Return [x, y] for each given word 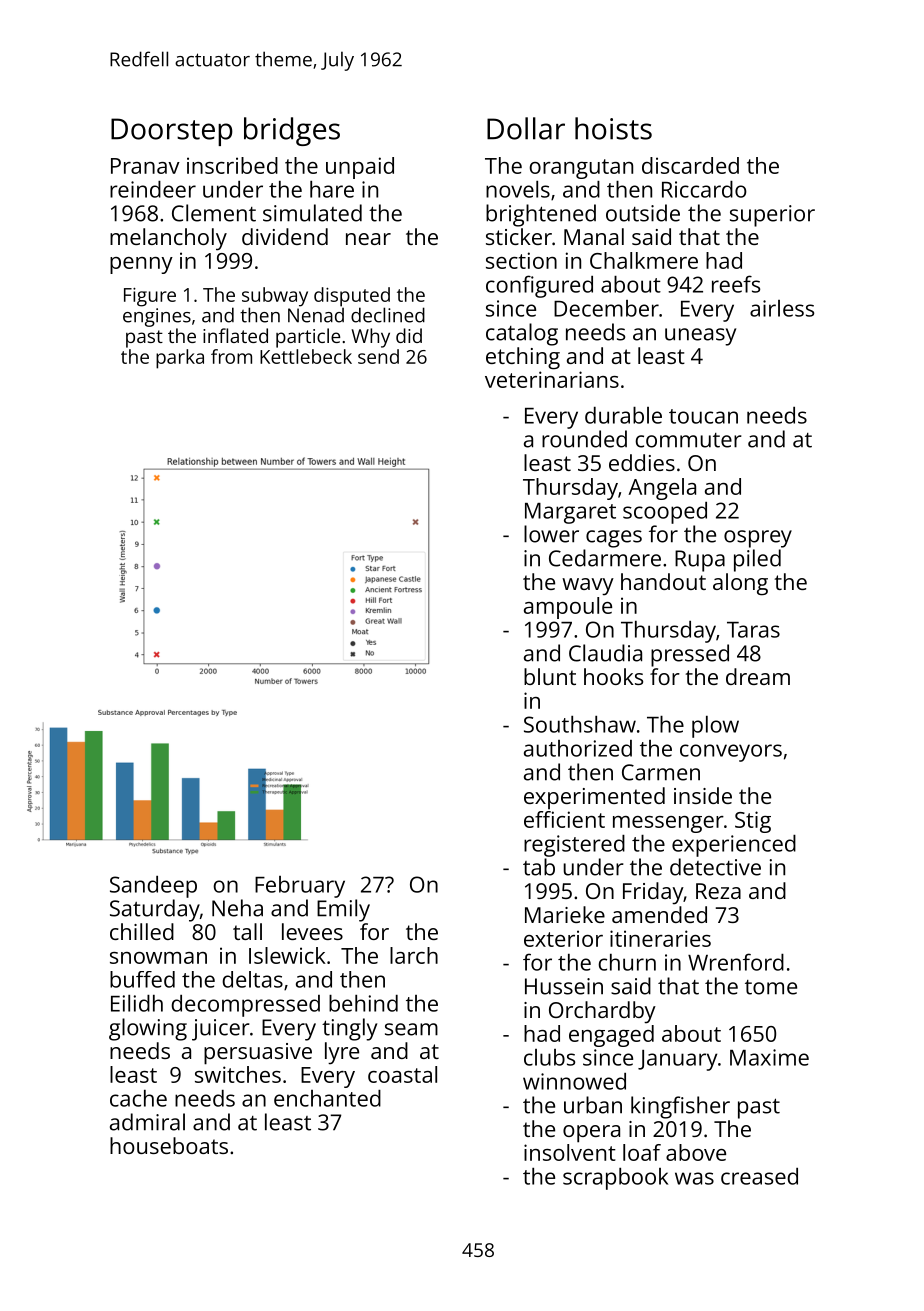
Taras [753, 630]
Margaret [570, 513]
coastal [402, 1074]
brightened [541, 215]
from [231, 356]
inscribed [232, 165]
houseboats [169, 1145]
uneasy [700, 337]
